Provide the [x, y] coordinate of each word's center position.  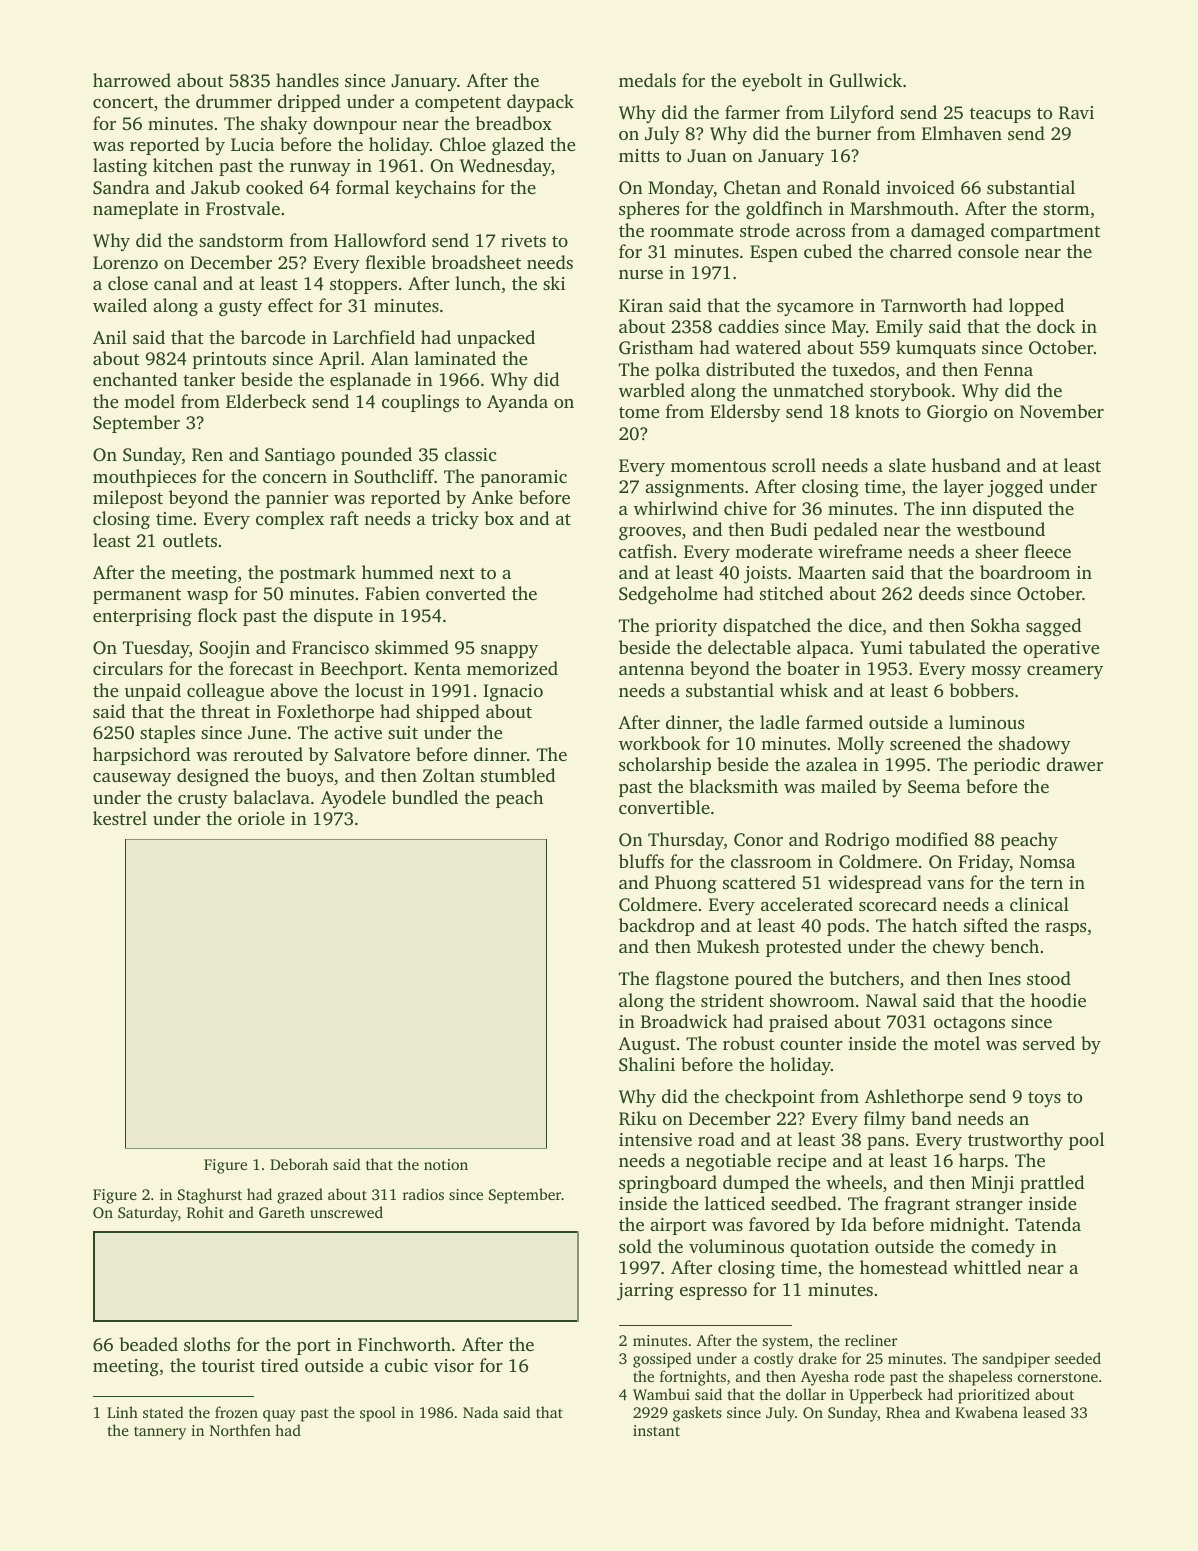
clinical [1039, 904]
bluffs [641, 861]
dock [1056, 326]
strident [732, 1000]
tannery [160, 1433]
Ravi [1076, 113]
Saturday [148, 1214]
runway [320, 169]
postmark [317, 574]
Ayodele [353, 799]
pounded [376, 456]
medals [647, 80]
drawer [1074, 764]
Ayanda [517, 403]
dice [865, 625]
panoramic [523, 478]
